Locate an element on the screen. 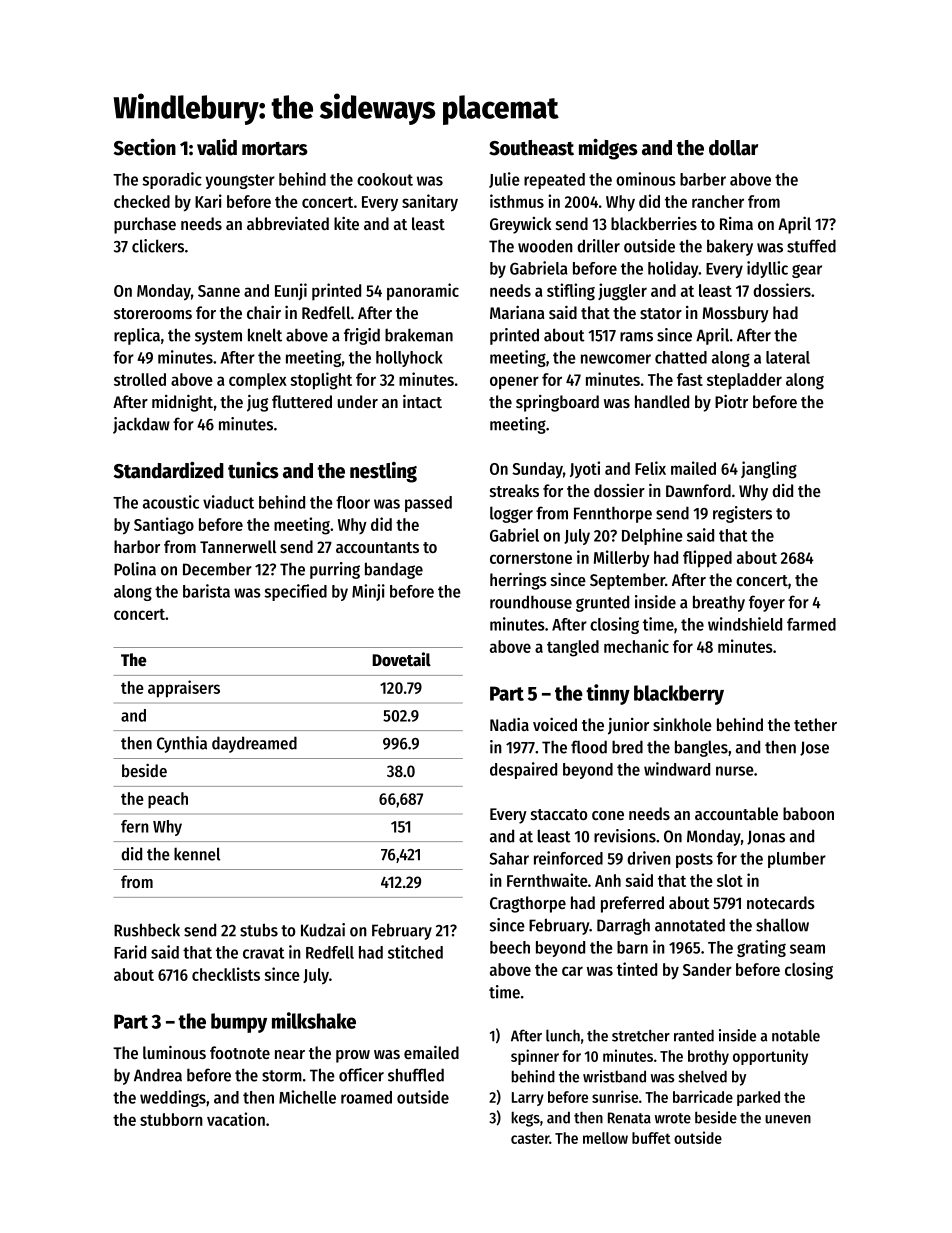 This screenshot has height=1233, width=952. sanitary is located at coordinates (430, 203).
